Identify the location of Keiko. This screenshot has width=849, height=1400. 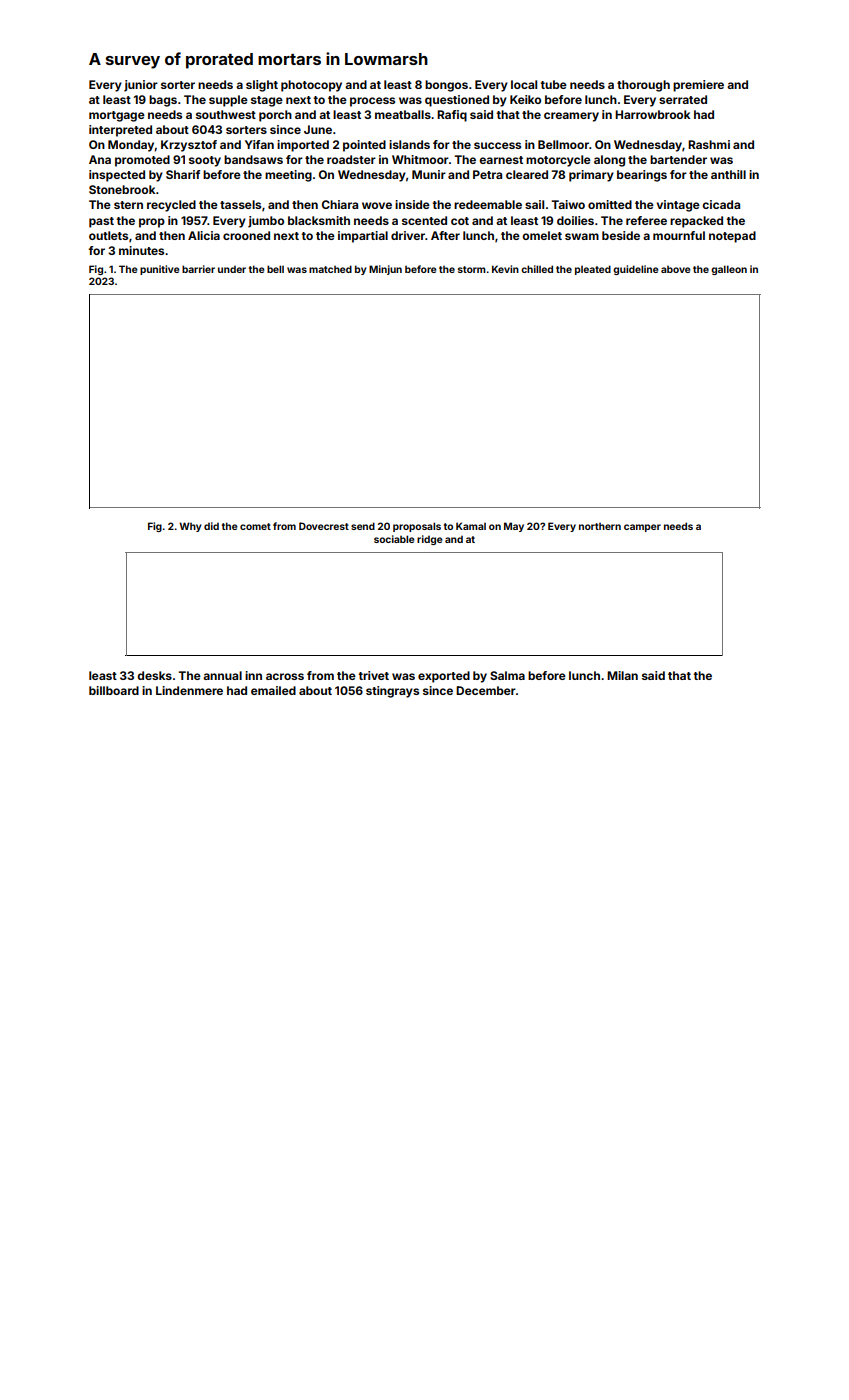
(525, 99).
